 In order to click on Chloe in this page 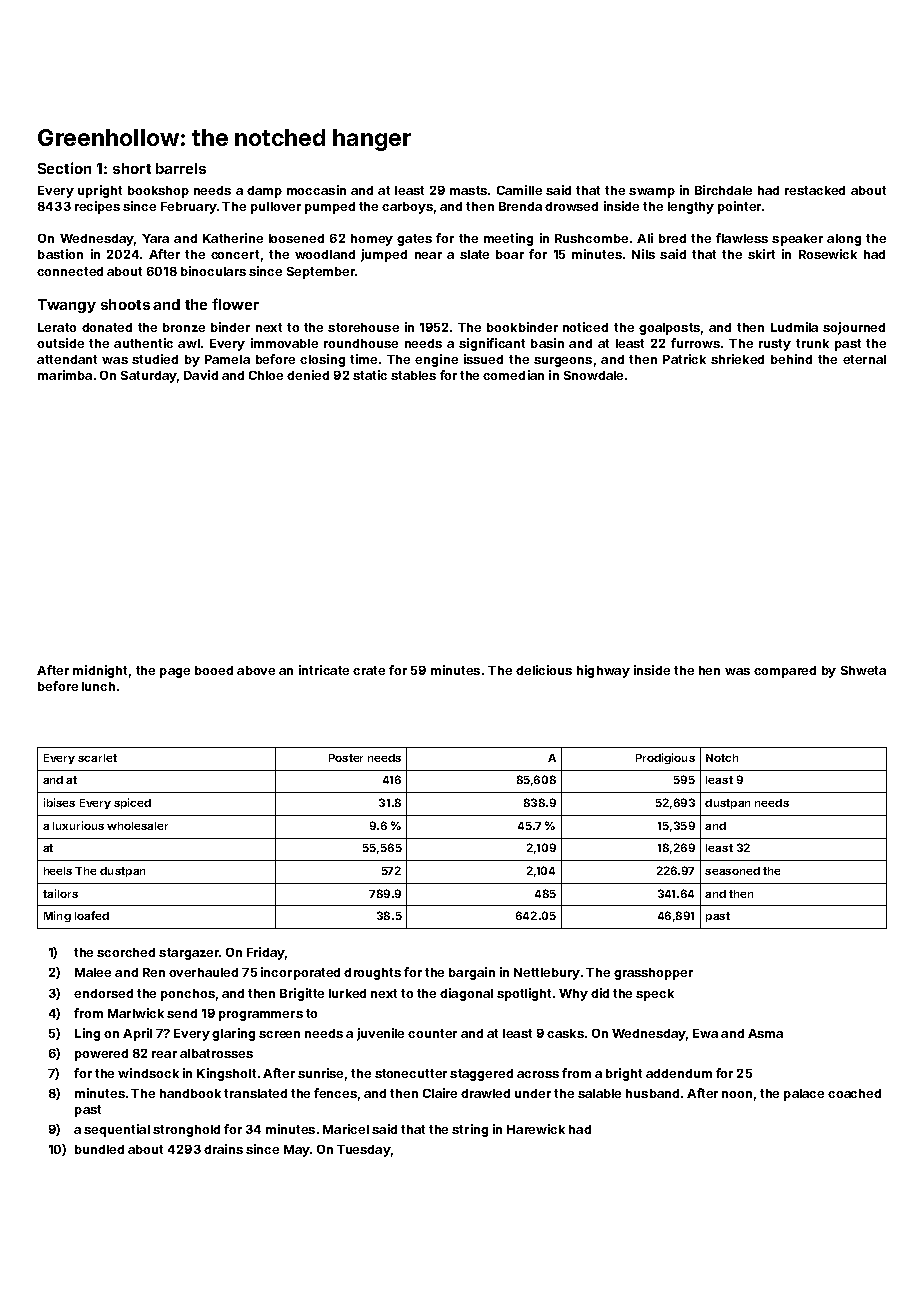, I will do `click(266, 375)`.
